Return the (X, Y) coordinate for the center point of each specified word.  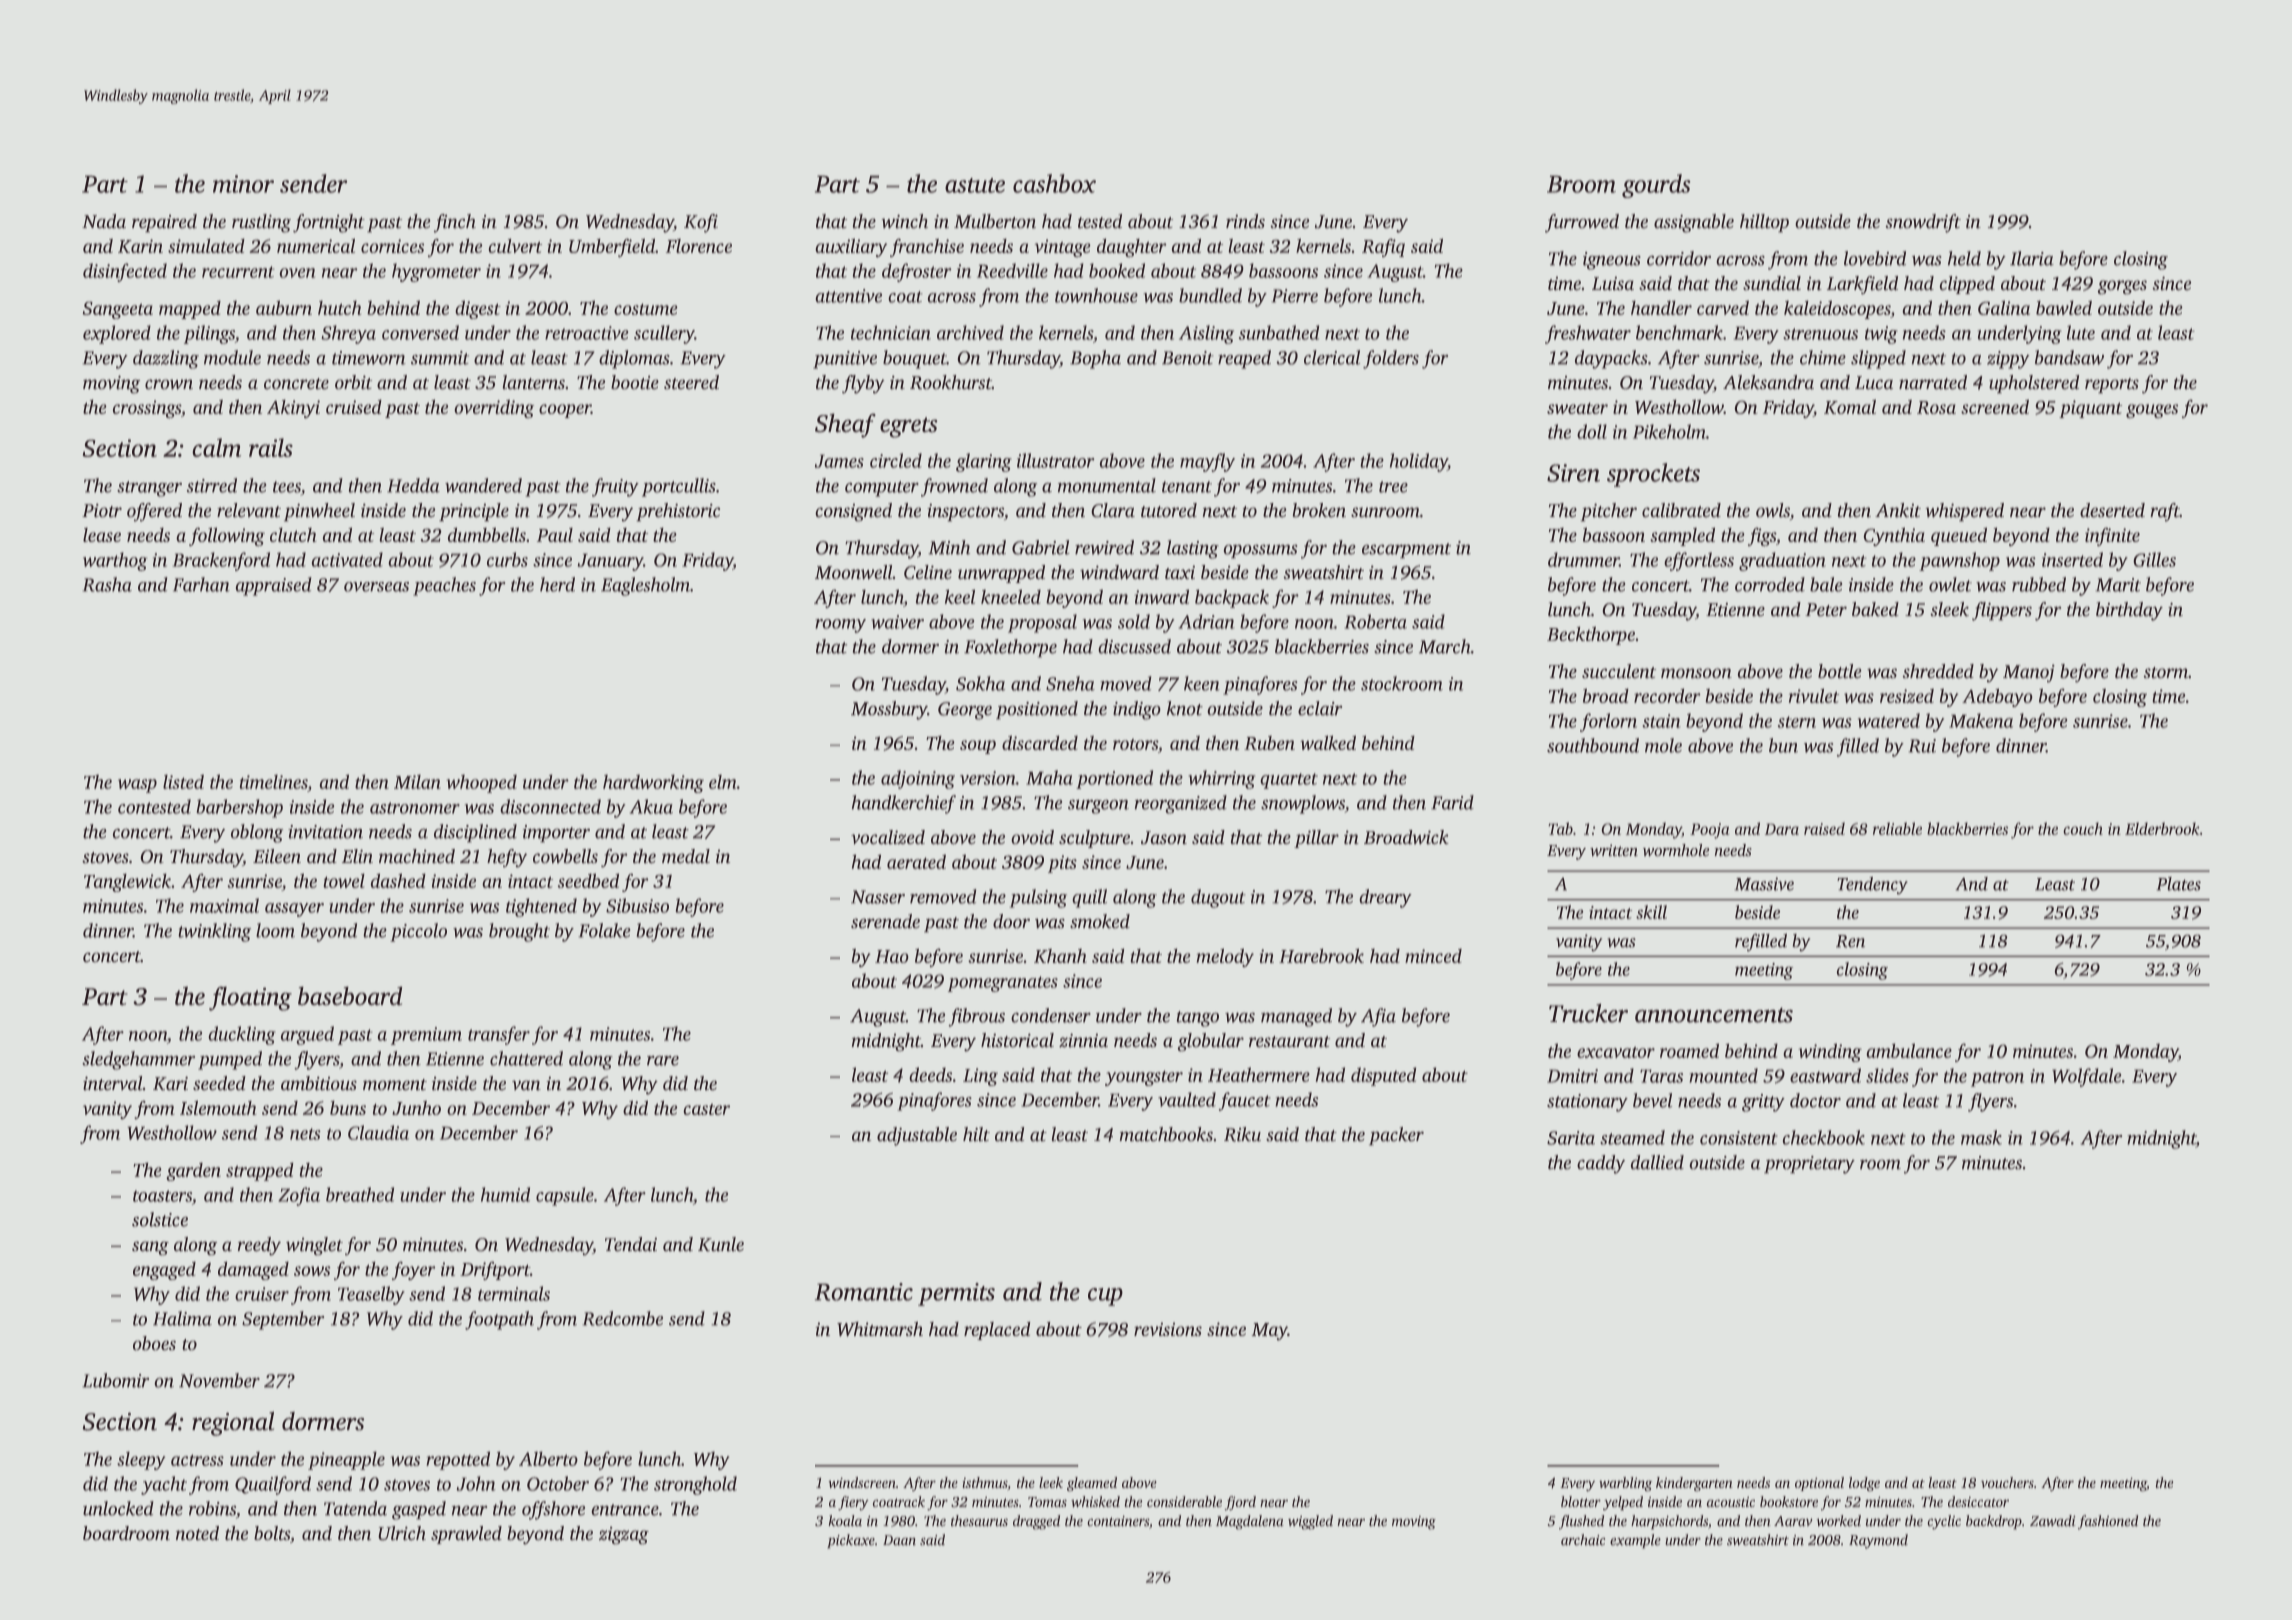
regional (233, 1424)
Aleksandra (1768, 382)
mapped (190, 310)
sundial (1772, 283)
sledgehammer (138, 1060)
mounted (1724, 1075)
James (839, 461)
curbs (507, 559)
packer (1396, 1136)
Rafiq (1383, 248)
